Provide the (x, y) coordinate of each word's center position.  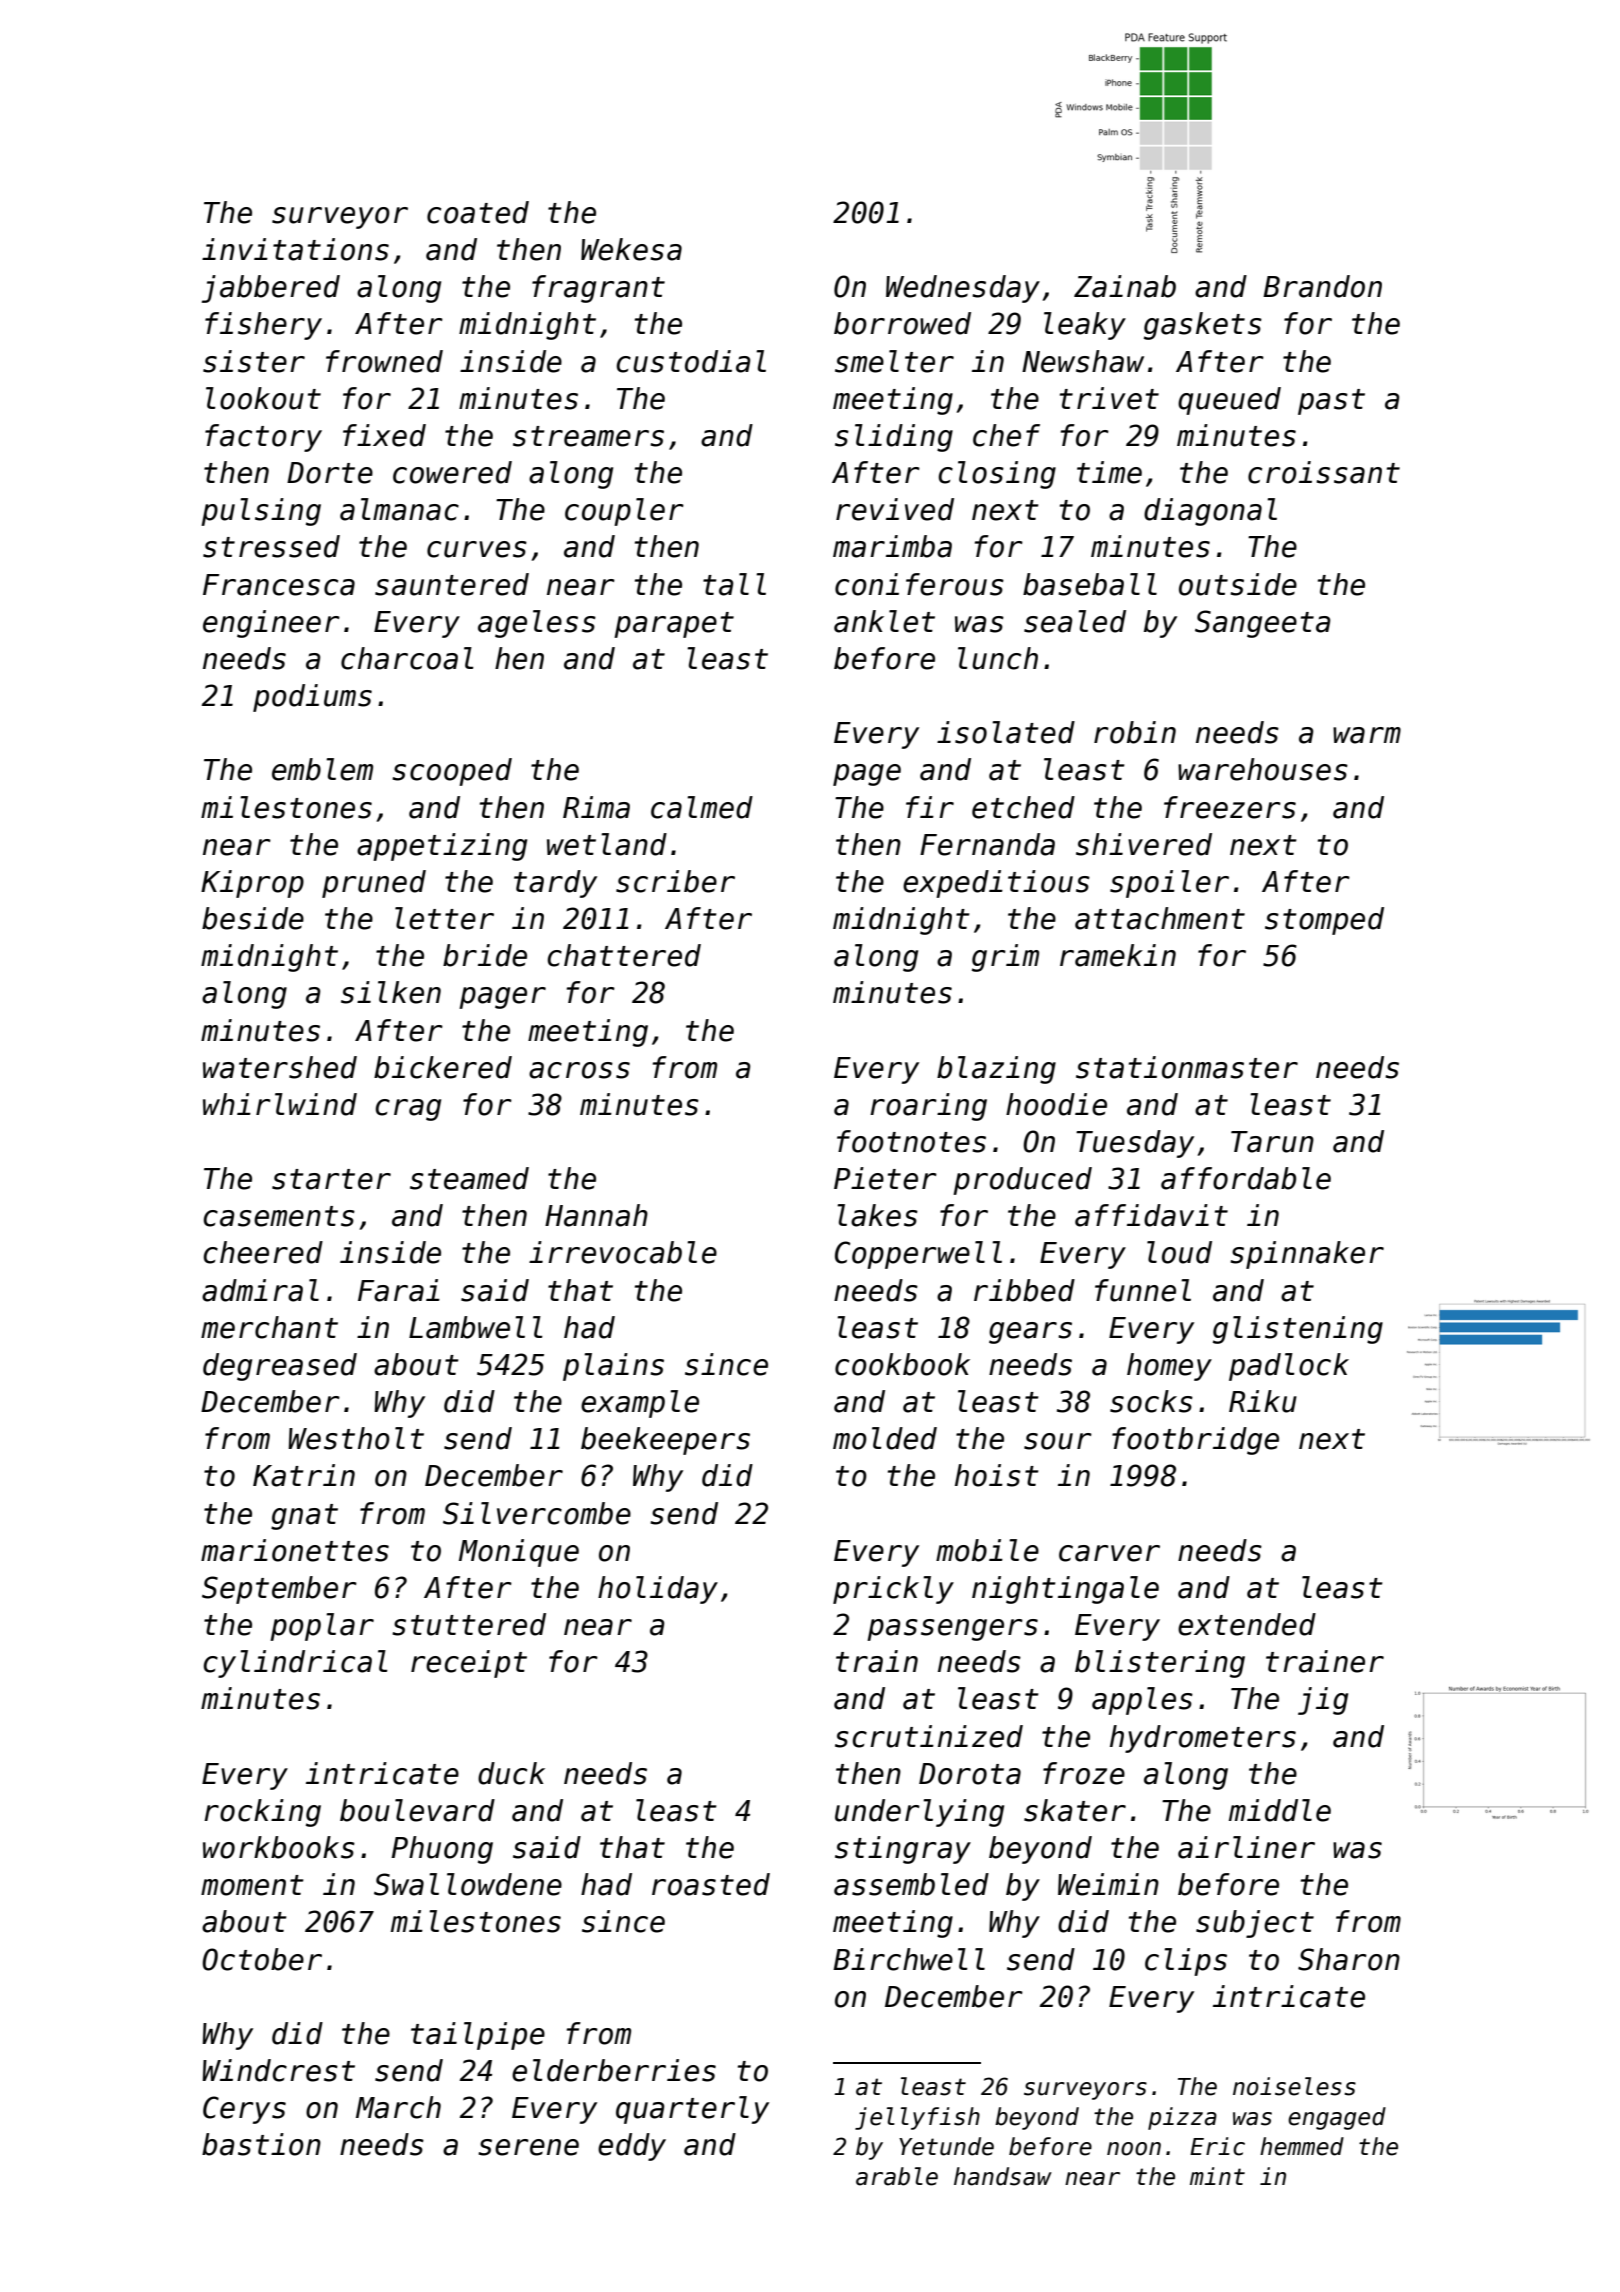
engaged (1337, 2118)
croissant (1324, 472)
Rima (596, 807)
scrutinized (929, 1736)
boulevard (417, 1810)
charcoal (407, 658)
